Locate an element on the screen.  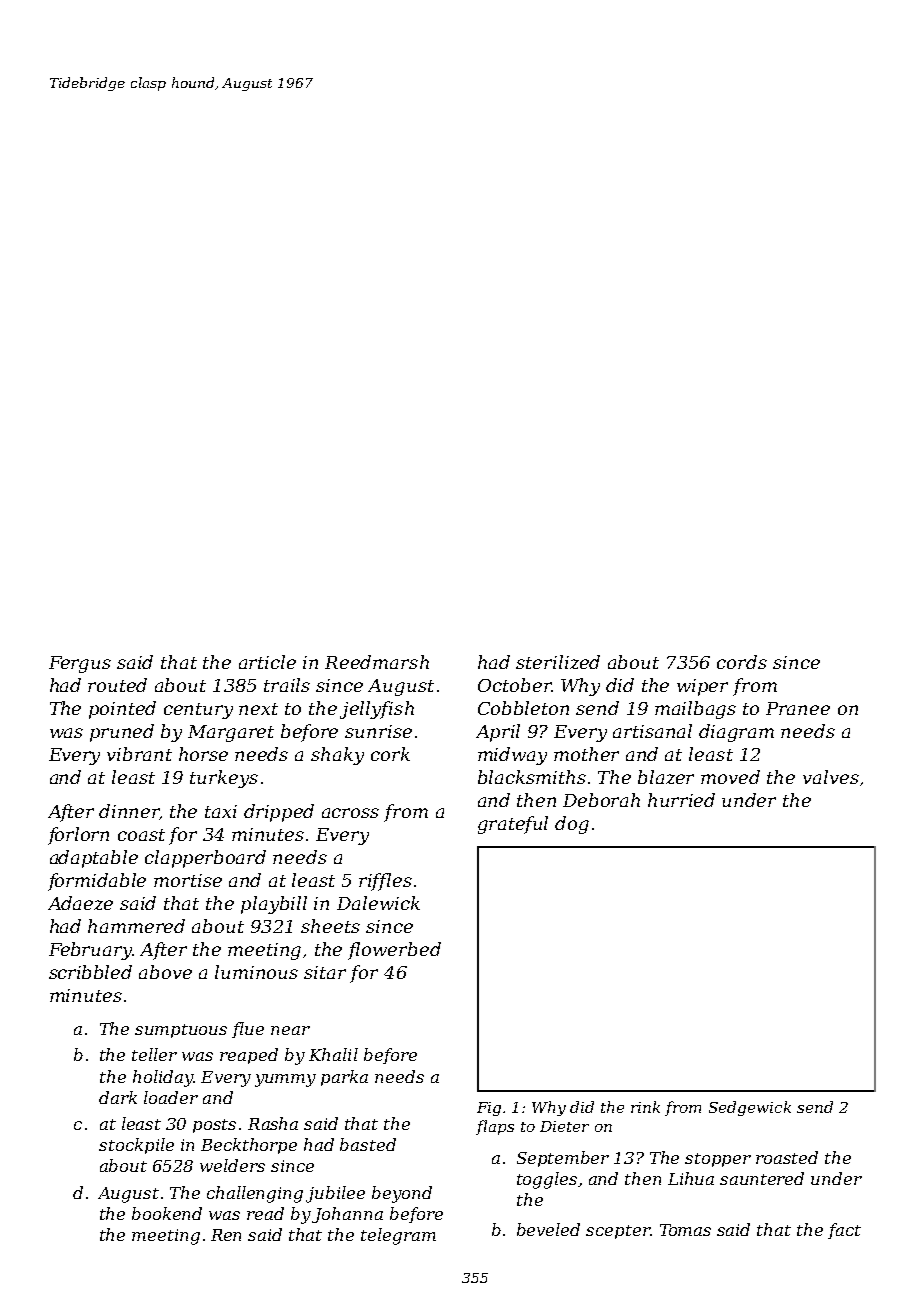
pruned is located at coordinates (122, 733).
